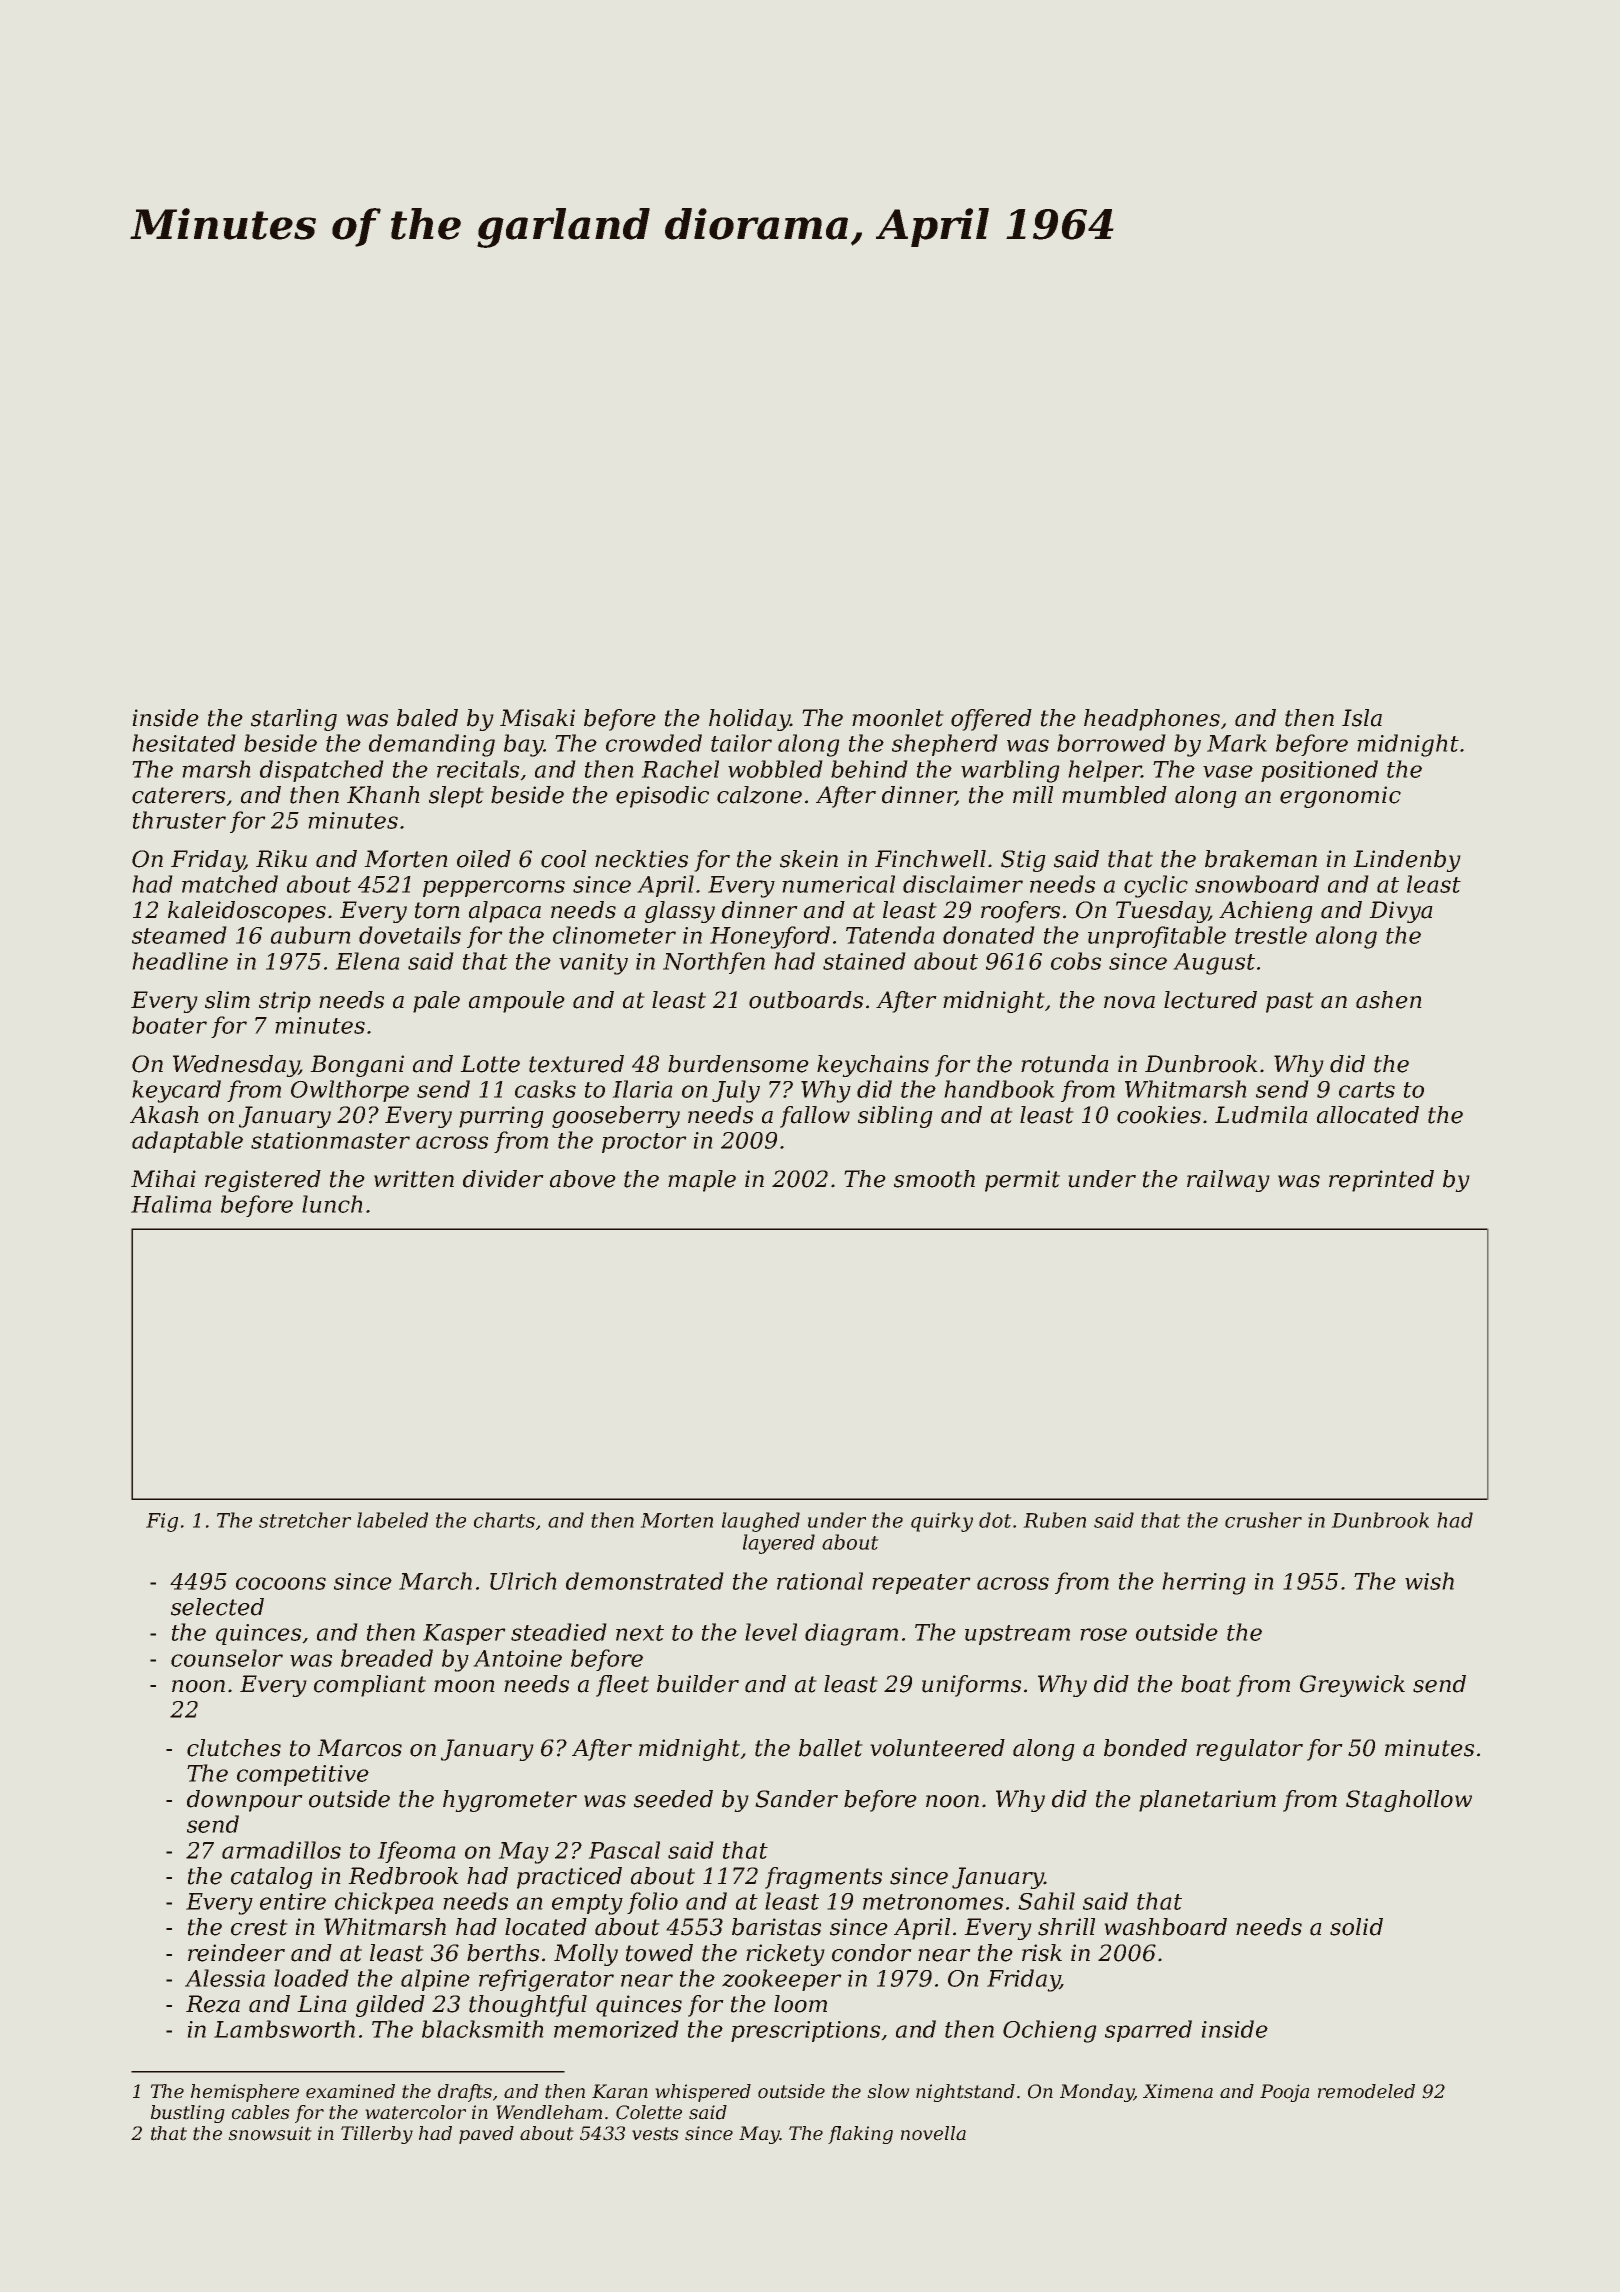 This document has width=1620, height=2292. What do you see at coordinates (662, 797) in the document?
I see `episodic` at bounding box center [662, 797].
